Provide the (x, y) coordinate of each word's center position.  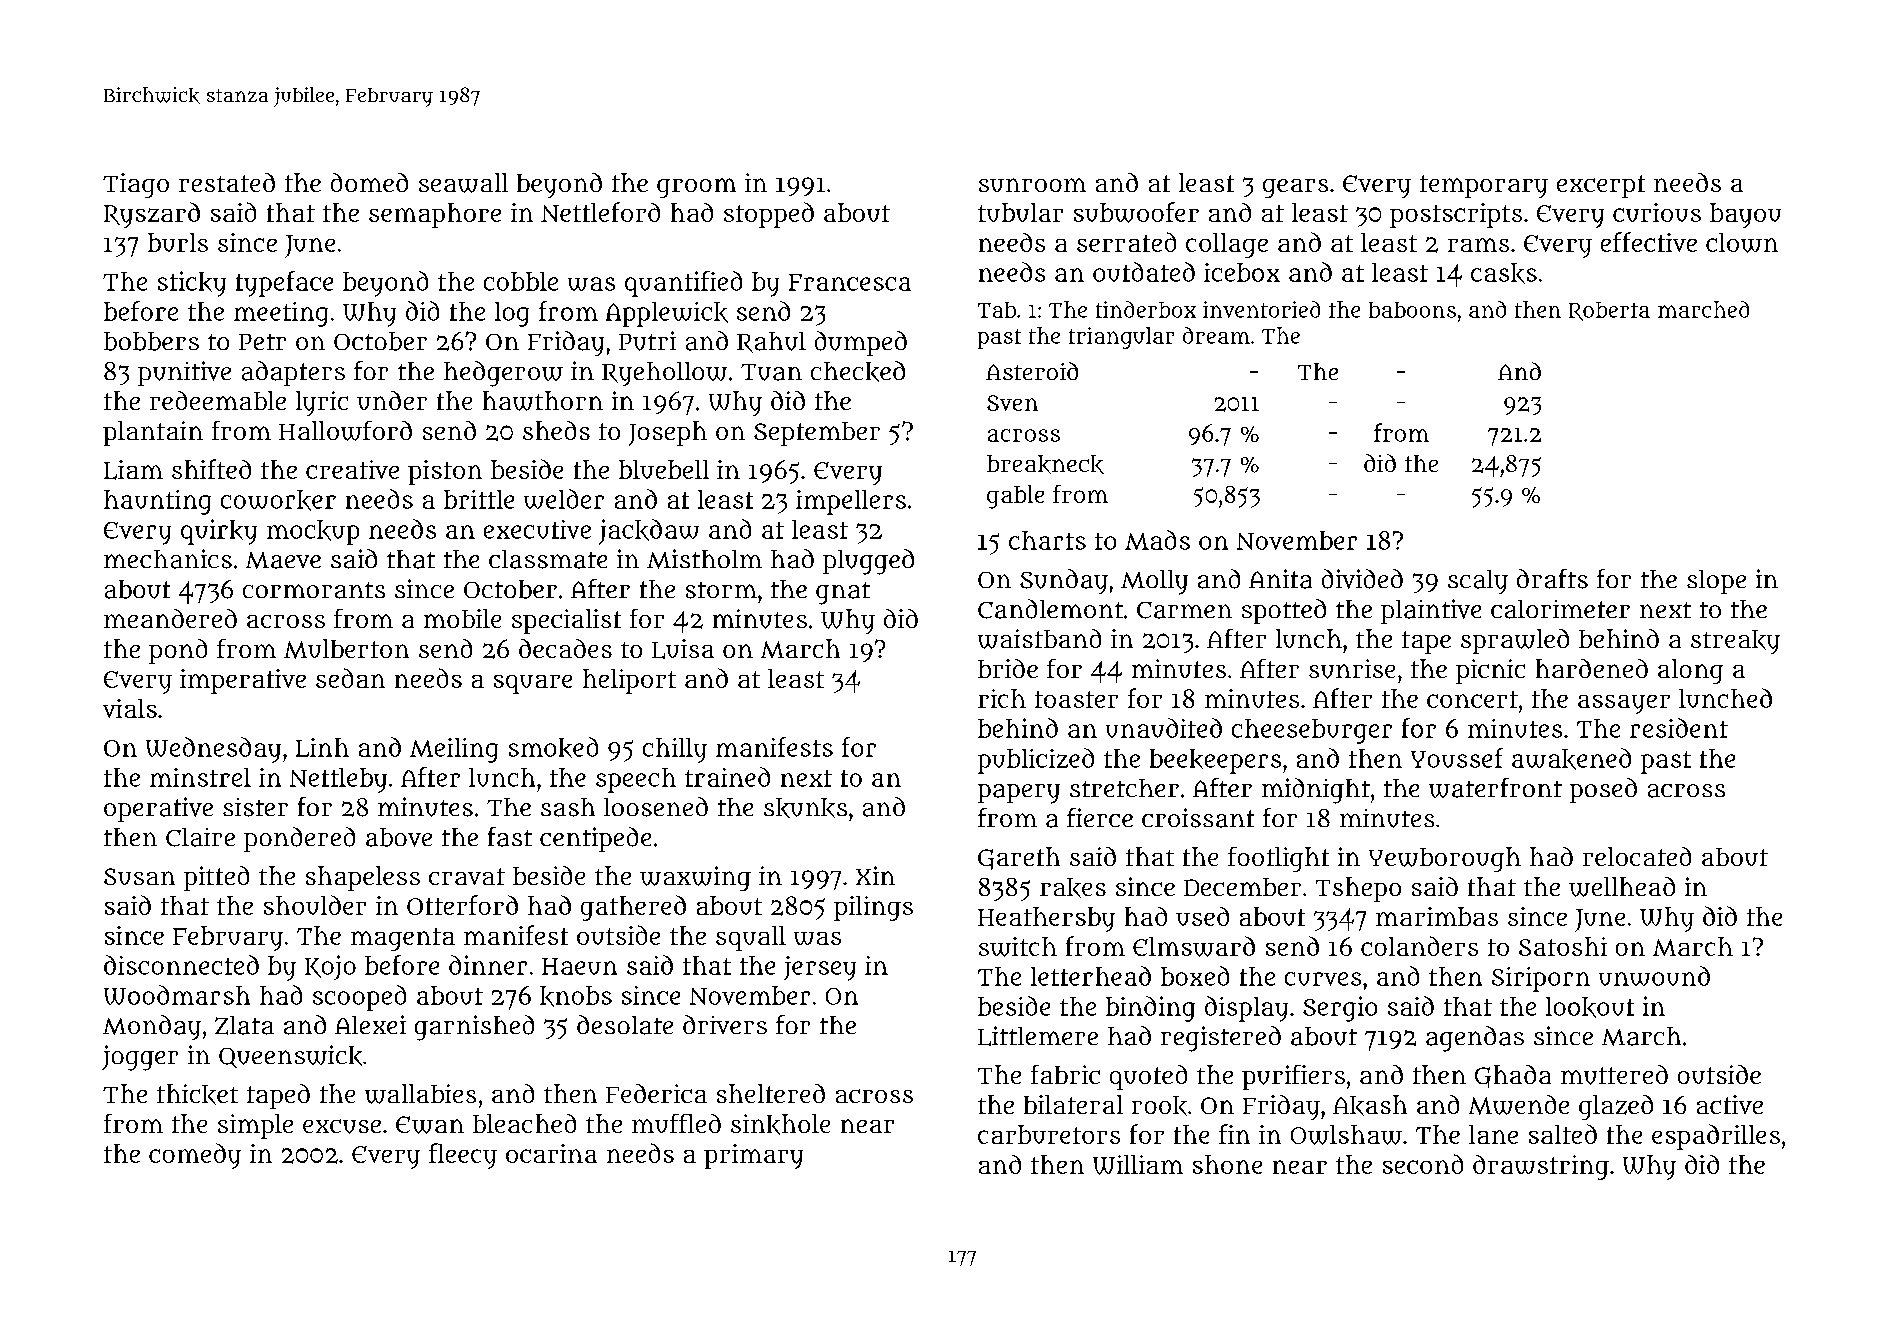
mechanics (168, 559)
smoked (553, 747)
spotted (1284, 611)
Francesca (850, 282)
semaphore (435, 215)
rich (1002, 698)
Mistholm (704, 559)
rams (1478, 245)
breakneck (1045, 464)
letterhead (1091, 976)
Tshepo (1358, 889)
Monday (152, 1027)
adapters (293, 373)
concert (1472, 699)
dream (1216, 335)
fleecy (463, 1156)
